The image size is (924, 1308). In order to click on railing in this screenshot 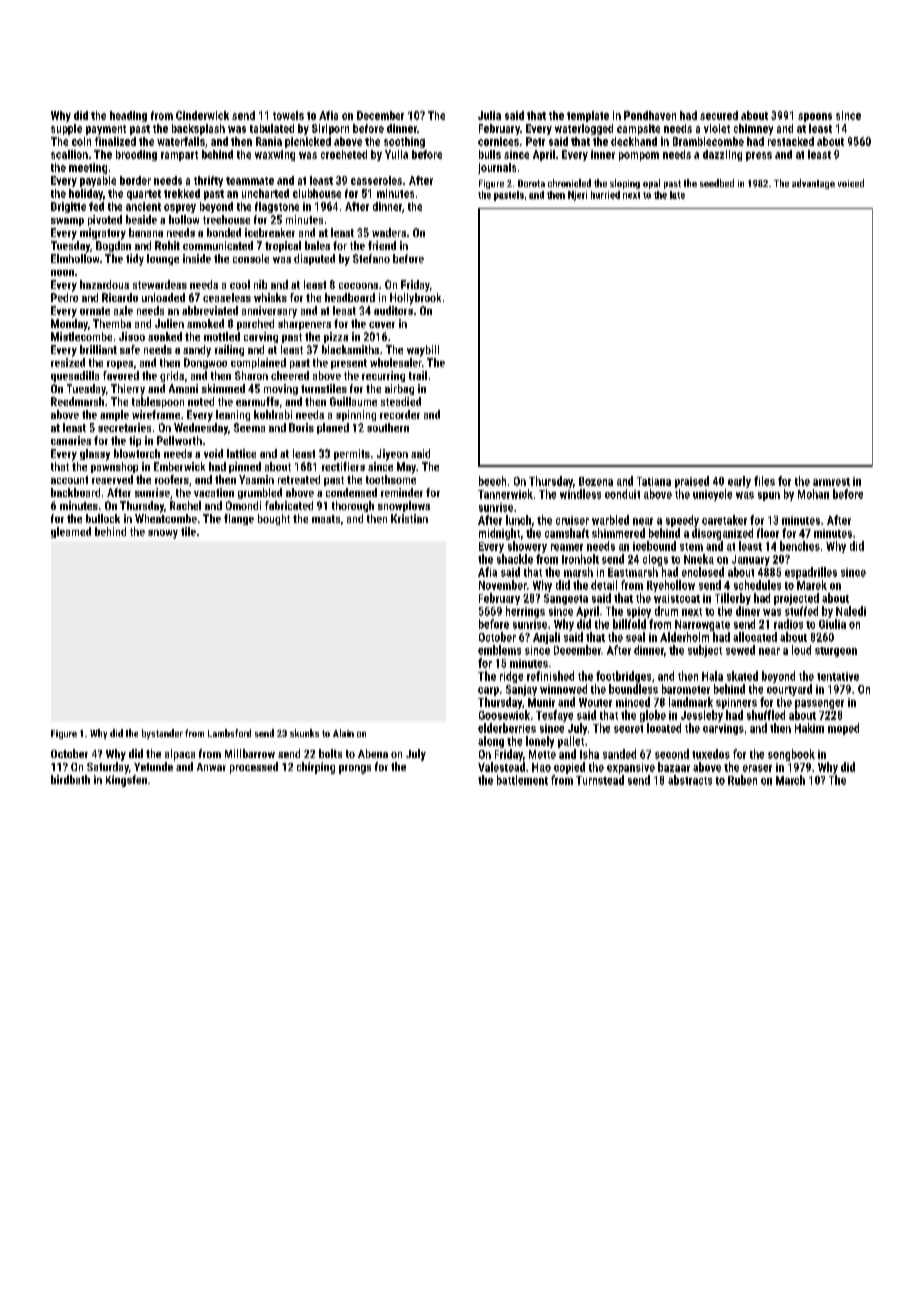, I will do `click(229, 350)`.
